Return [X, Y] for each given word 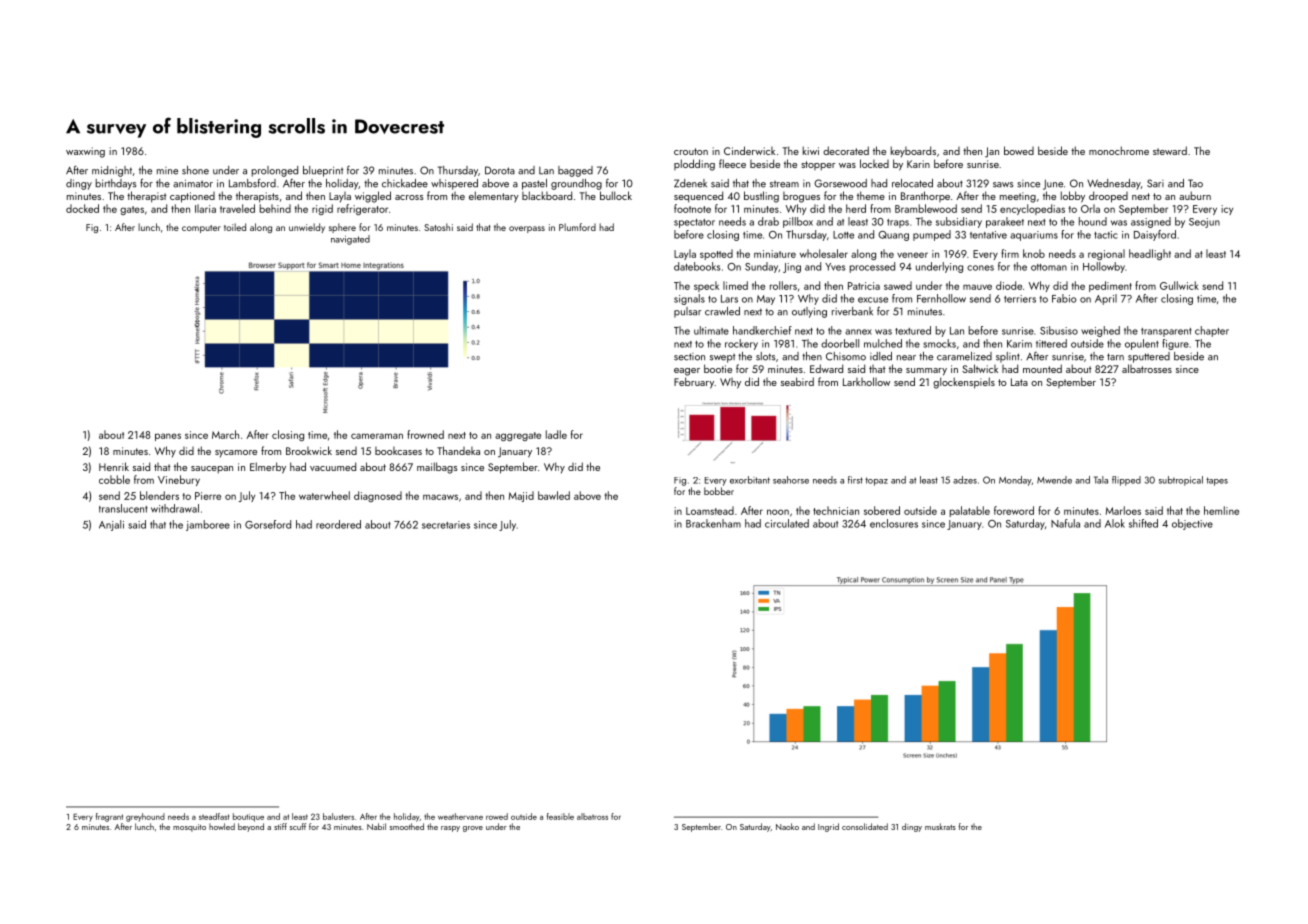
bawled [554, 495]
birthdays [116, 184]
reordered [338, 524]
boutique [248, 817]
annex [858, 332]
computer [201, 229]
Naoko [787, 826]
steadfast [214, 816]
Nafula [1065, 523]
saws [1003, 185]
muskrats [940, 826]
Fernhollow [941, 298]
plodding [694, 165]
